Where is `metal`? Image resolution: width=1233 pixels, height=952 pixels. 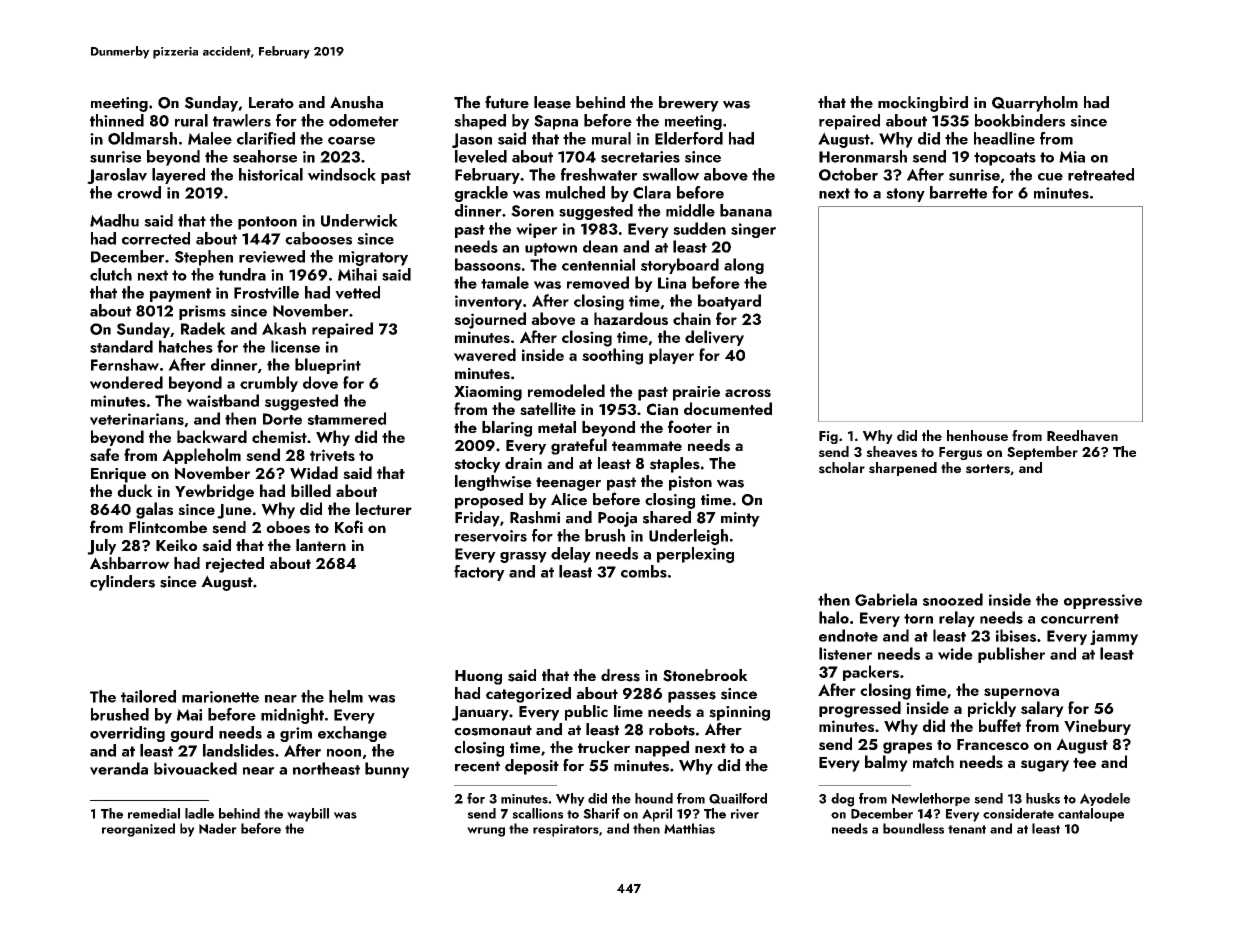
metal is located at coordinates (557, 427).
